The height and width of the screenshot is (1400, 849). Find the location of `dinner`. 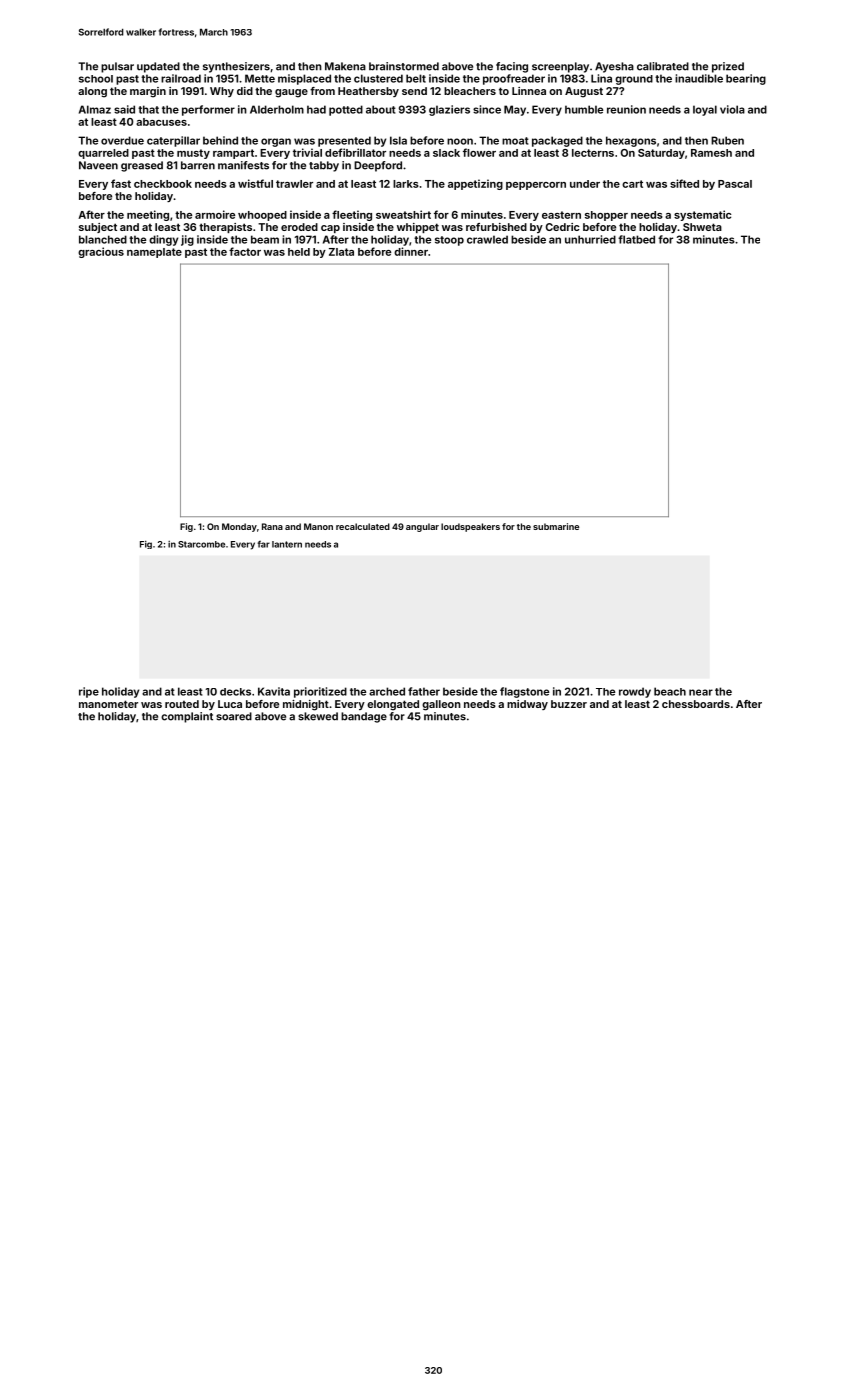

dinner is located at coordinates (411, 251).
